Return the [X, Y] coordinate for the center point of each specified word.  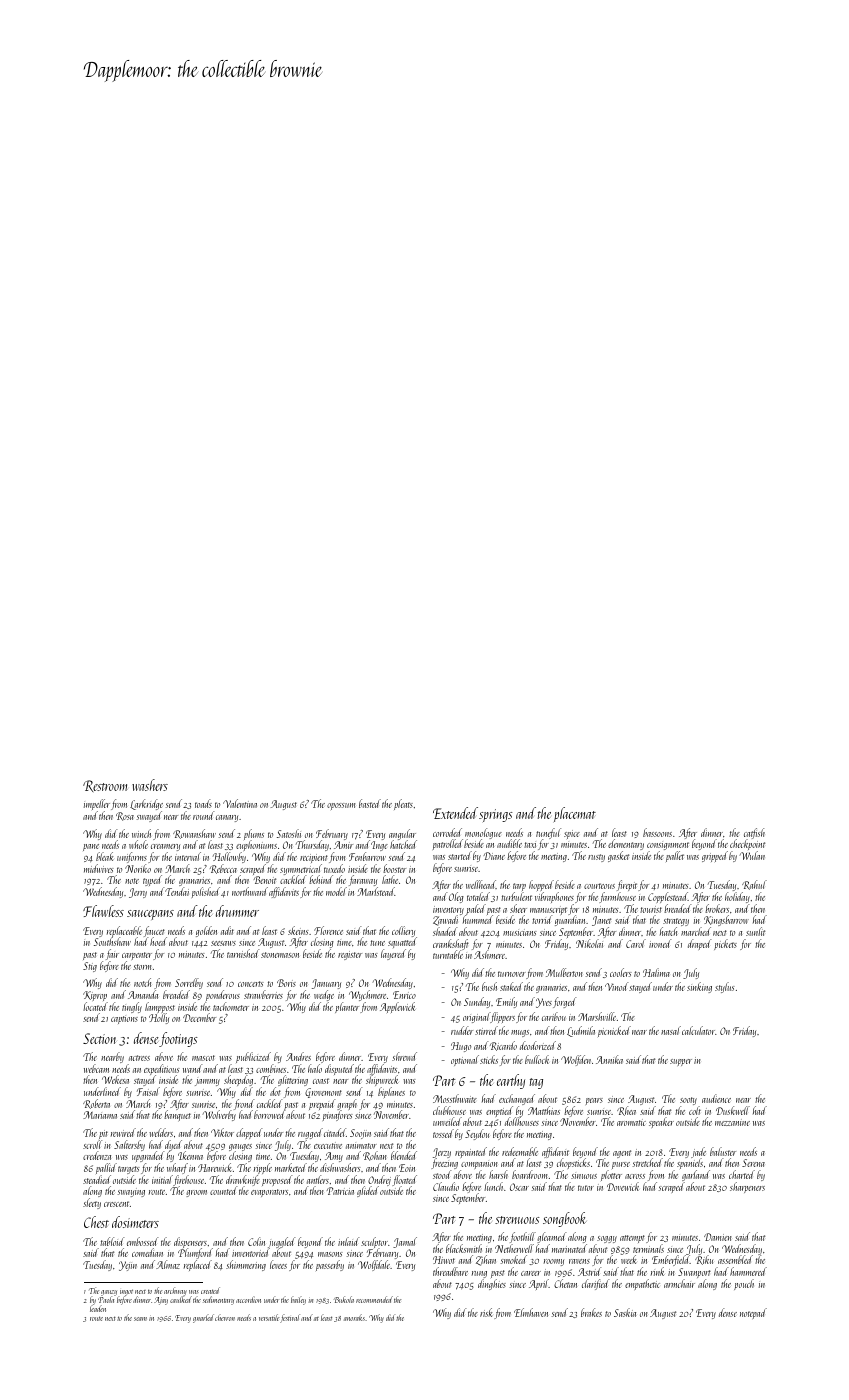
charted [742, 1174]
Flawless [103, 911]
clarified [595, 1284]
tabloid [112, 1241]
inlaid [348, 1241]
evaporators [269, 1193]
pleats [403, 804]
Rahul [754, 885]
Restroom [105, 786]
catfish [754, 834]
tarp [519, 888]
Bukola [344, 1299]
